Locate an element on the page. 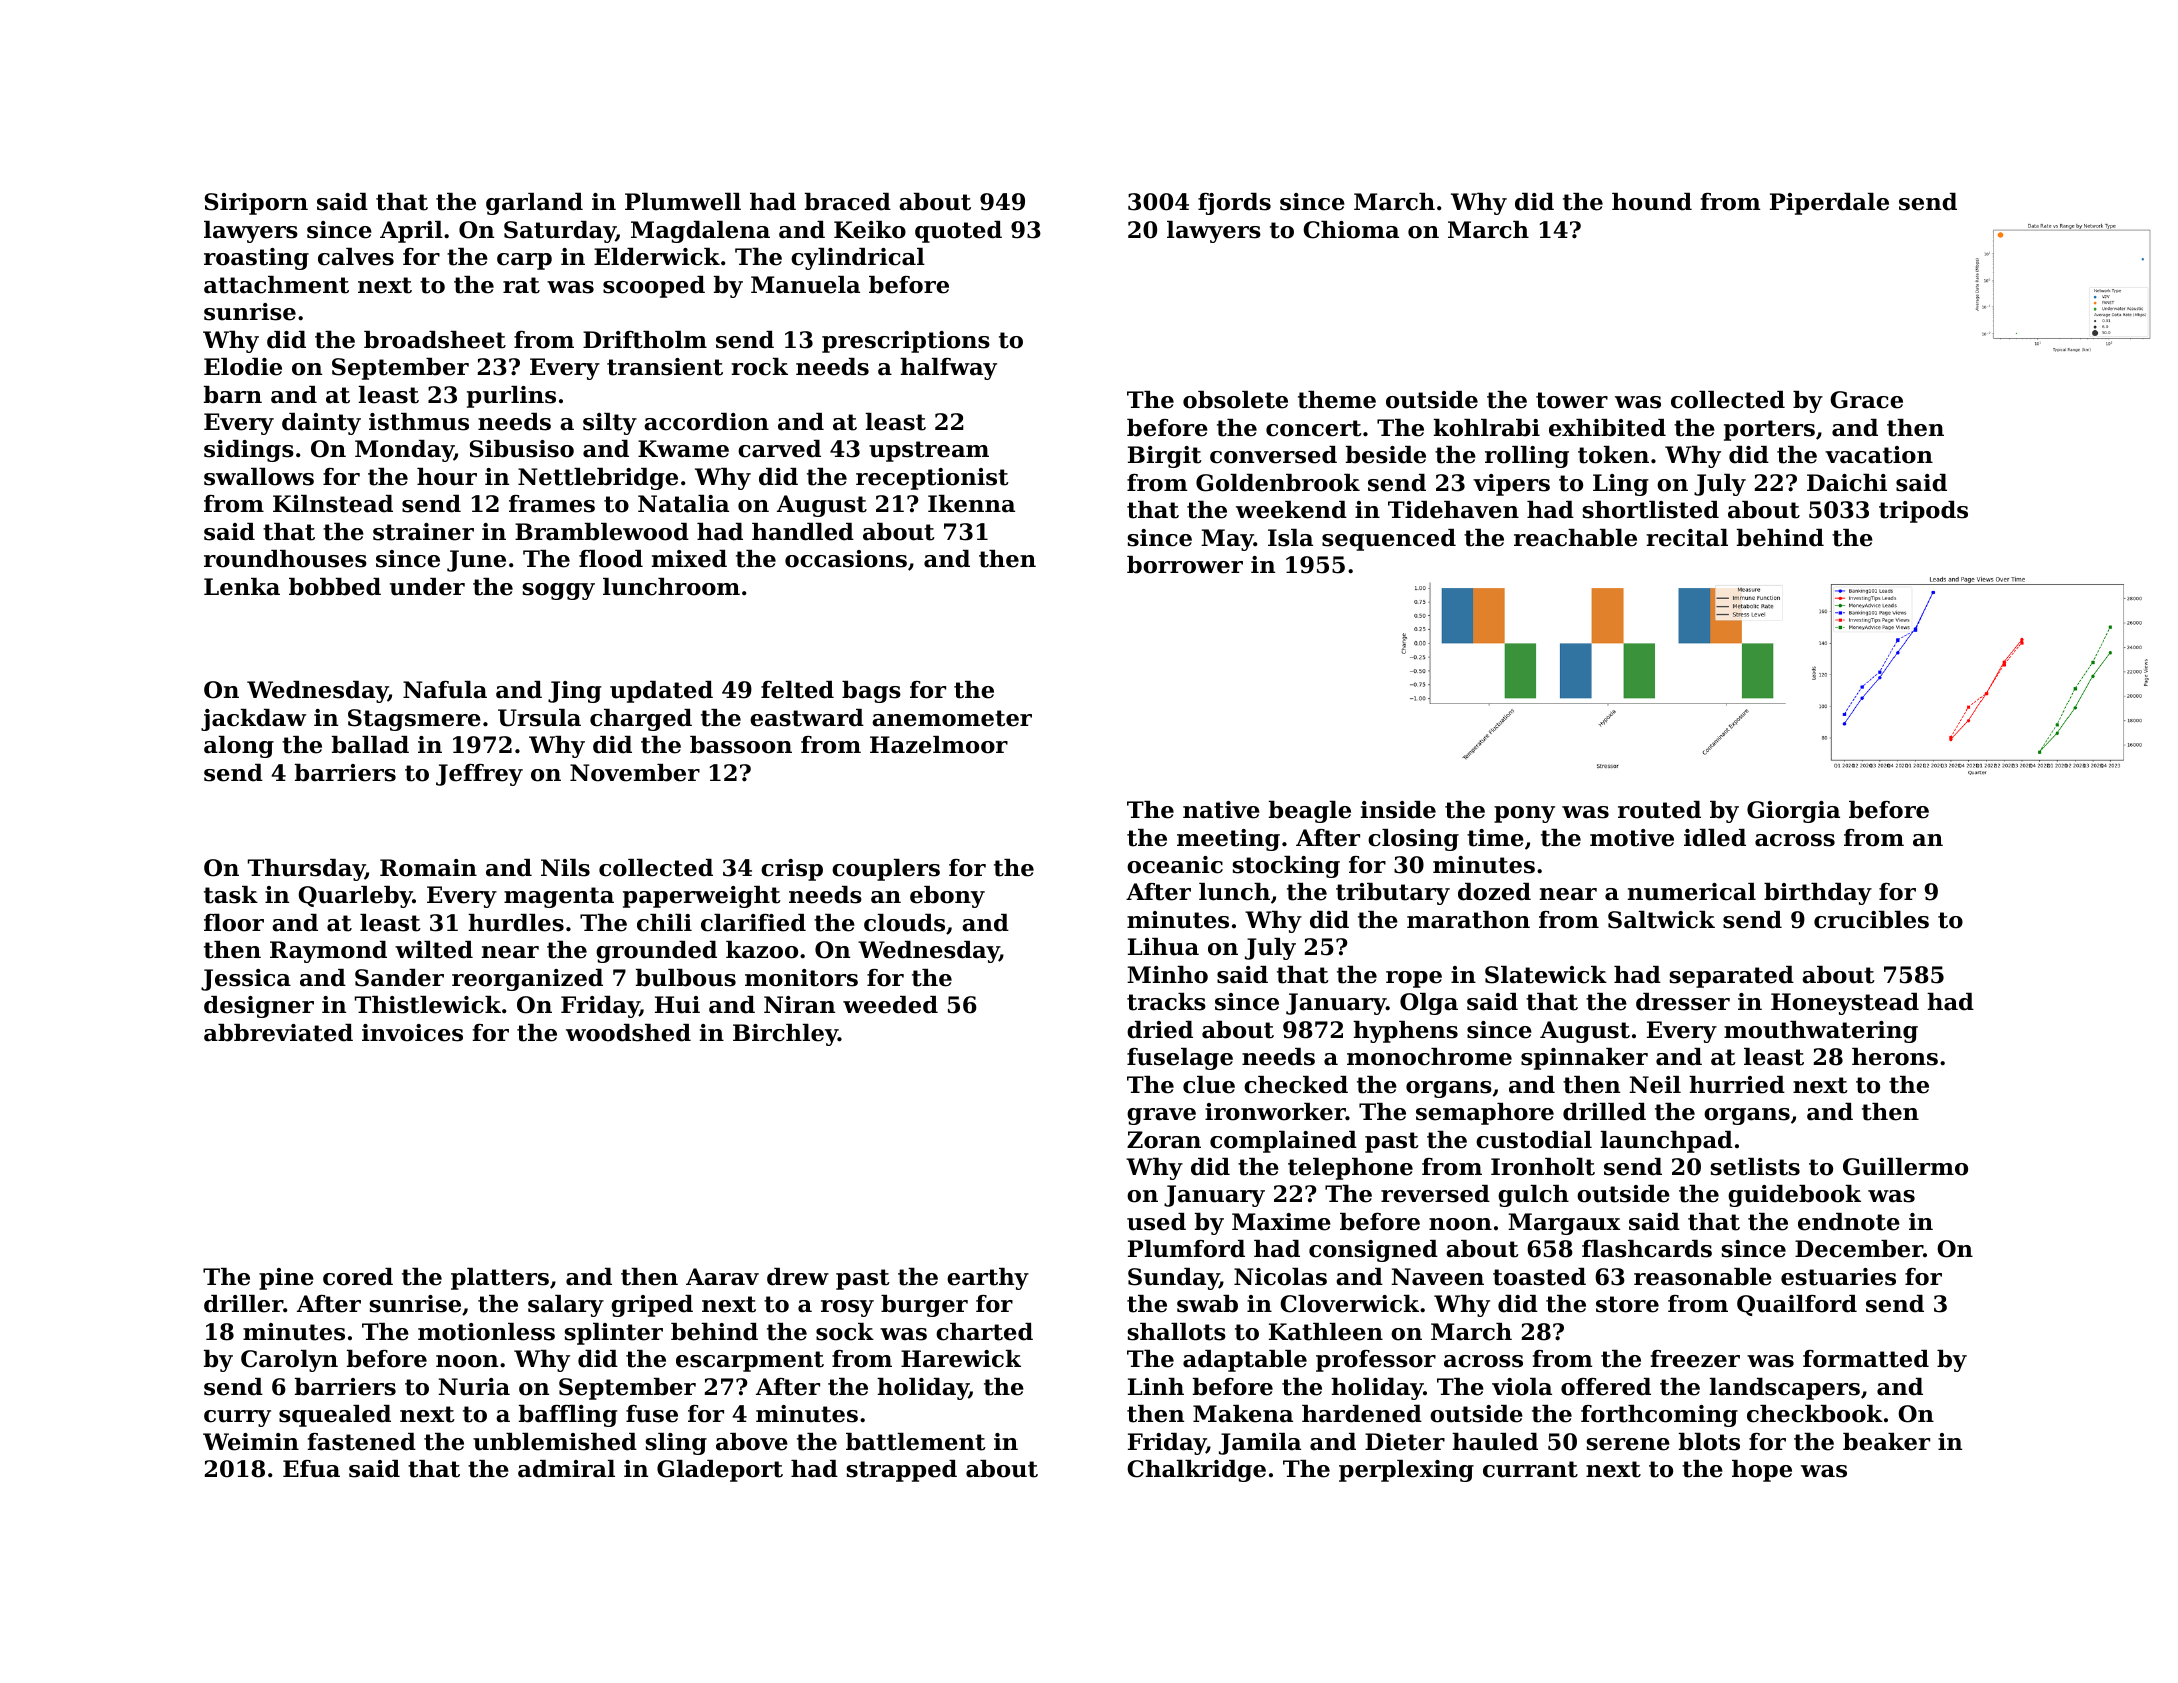  halfway is located at coordinates (948, 369).
